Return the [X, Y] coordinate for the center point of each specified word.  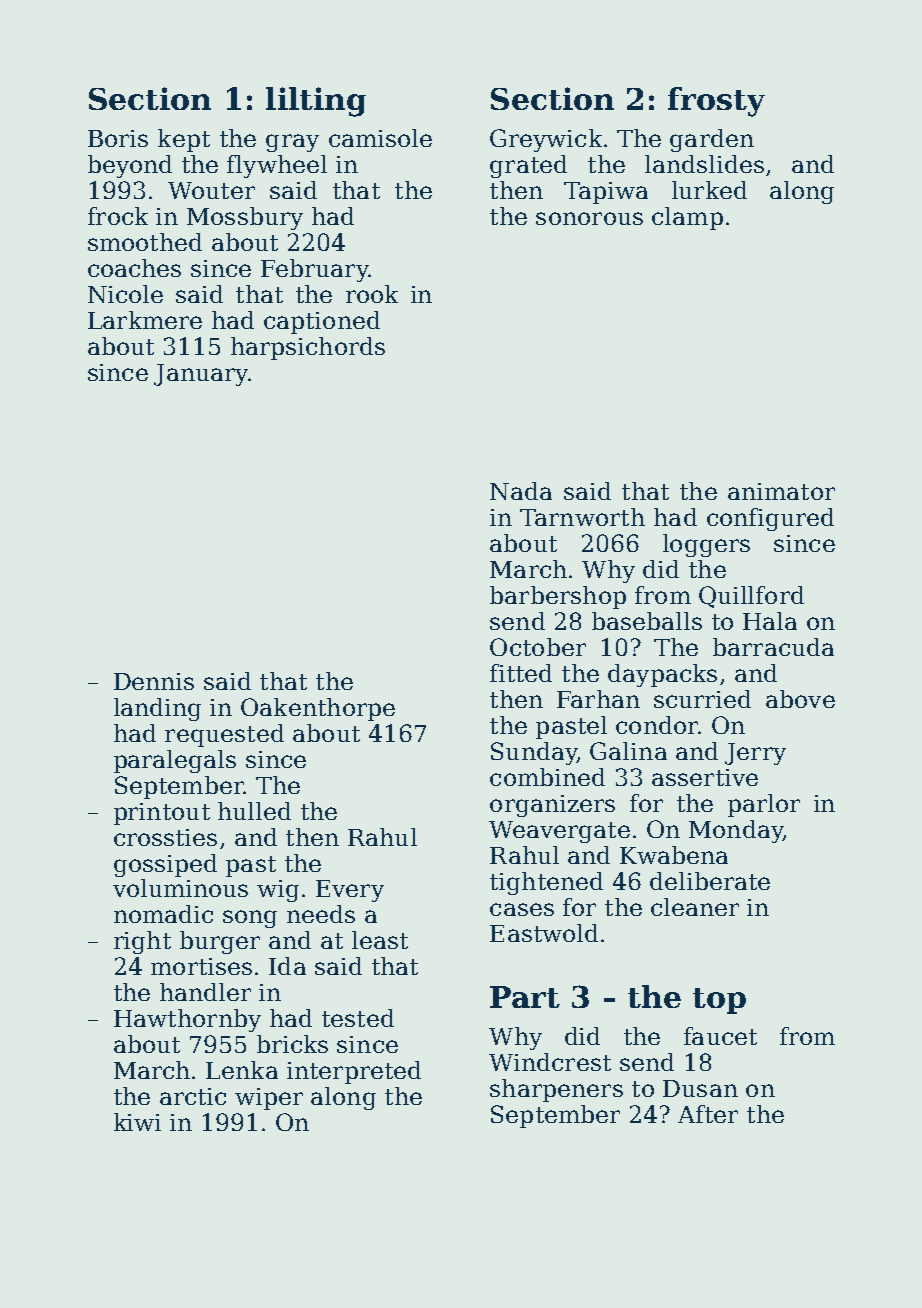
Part [525, 997]
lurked [709, 190]
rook [372, 294]
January [201, 375]
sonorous [589, 218]
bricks [292, 1044]
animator [781, 491]
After [708, 1114]
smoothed [145, 242]
